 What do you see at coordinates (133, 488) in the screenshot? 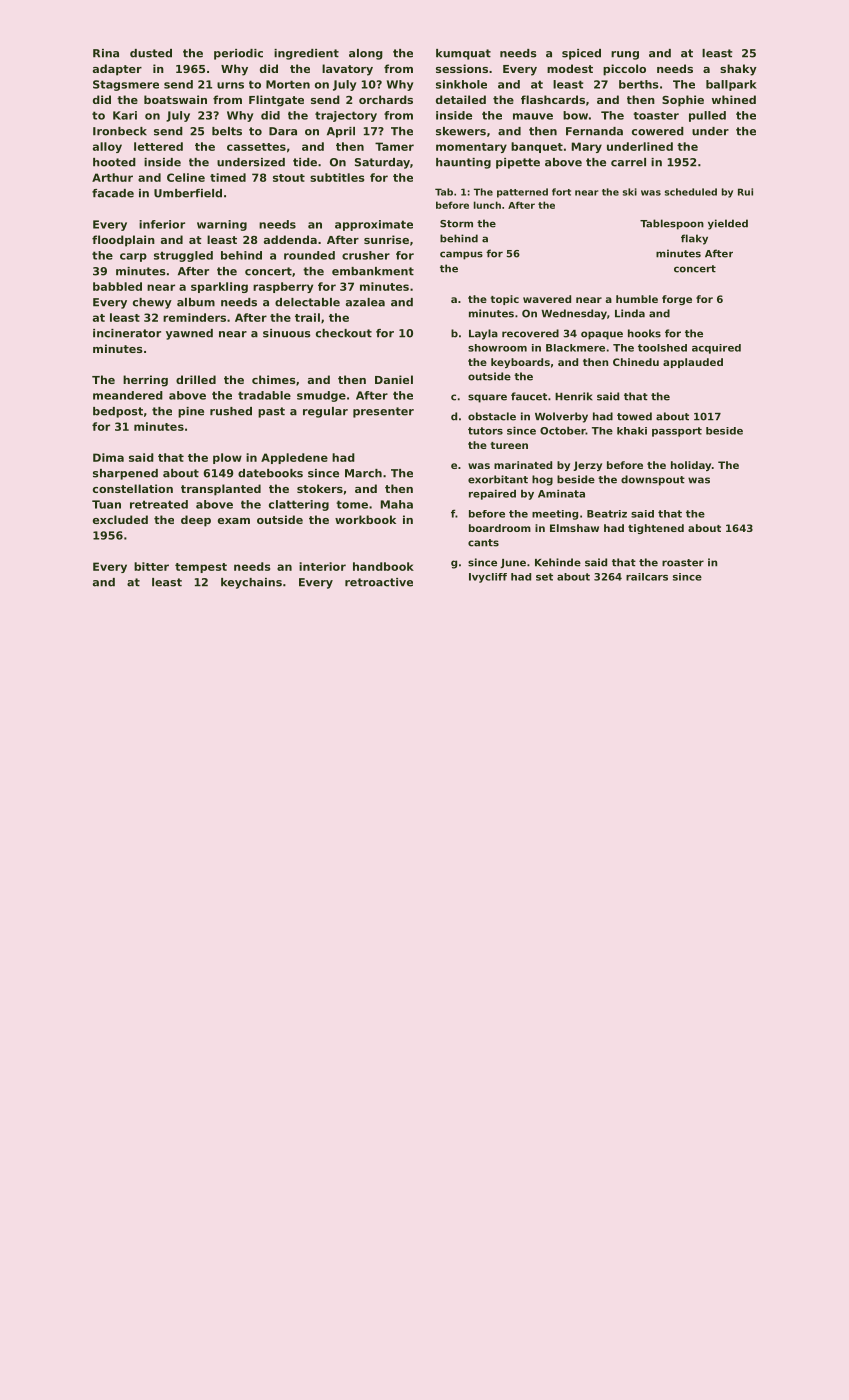
I see `constellation` at bounding box center [133, 488].
